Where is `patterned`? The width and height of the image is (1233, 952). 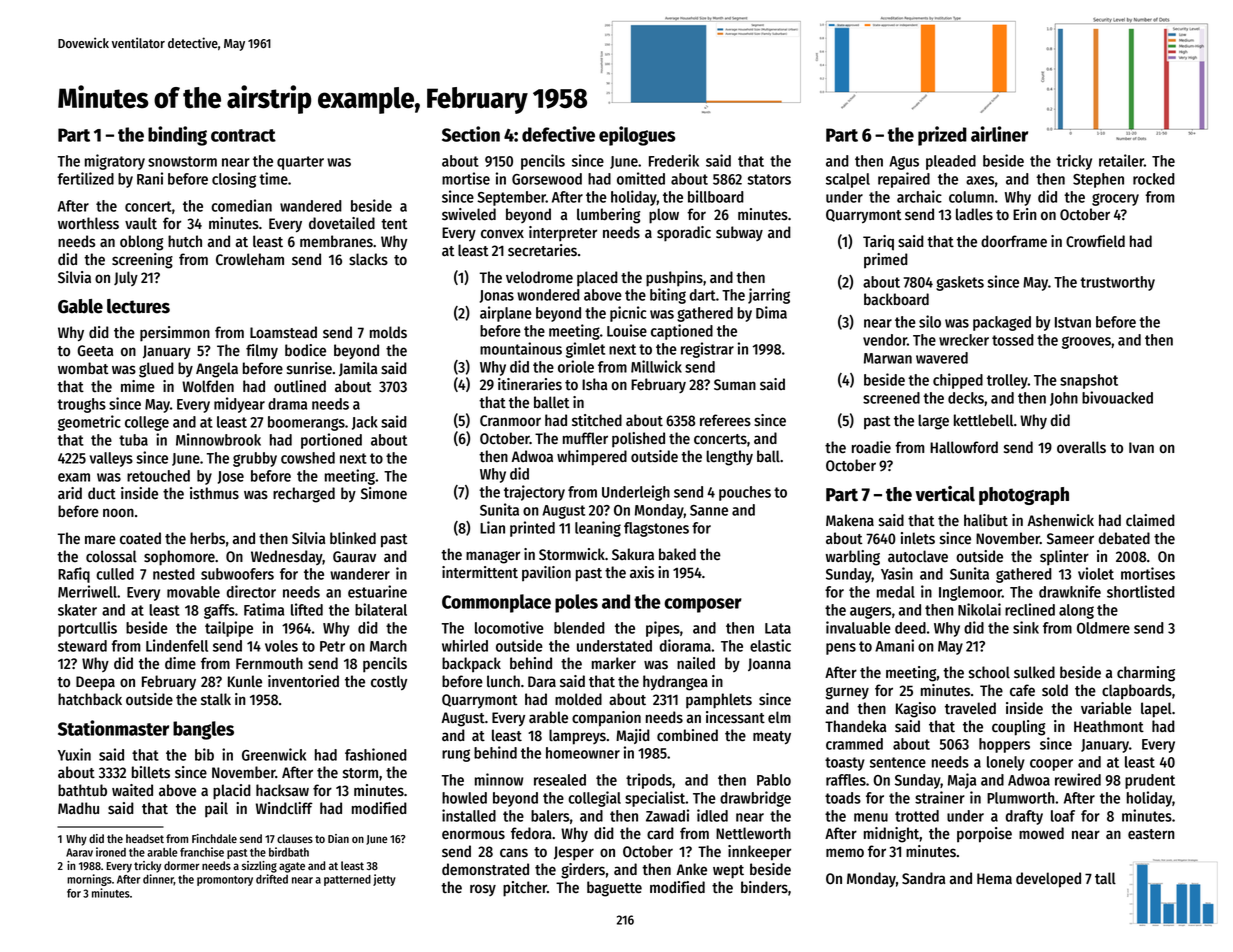
patterned is located at coordinates (347, 880).
